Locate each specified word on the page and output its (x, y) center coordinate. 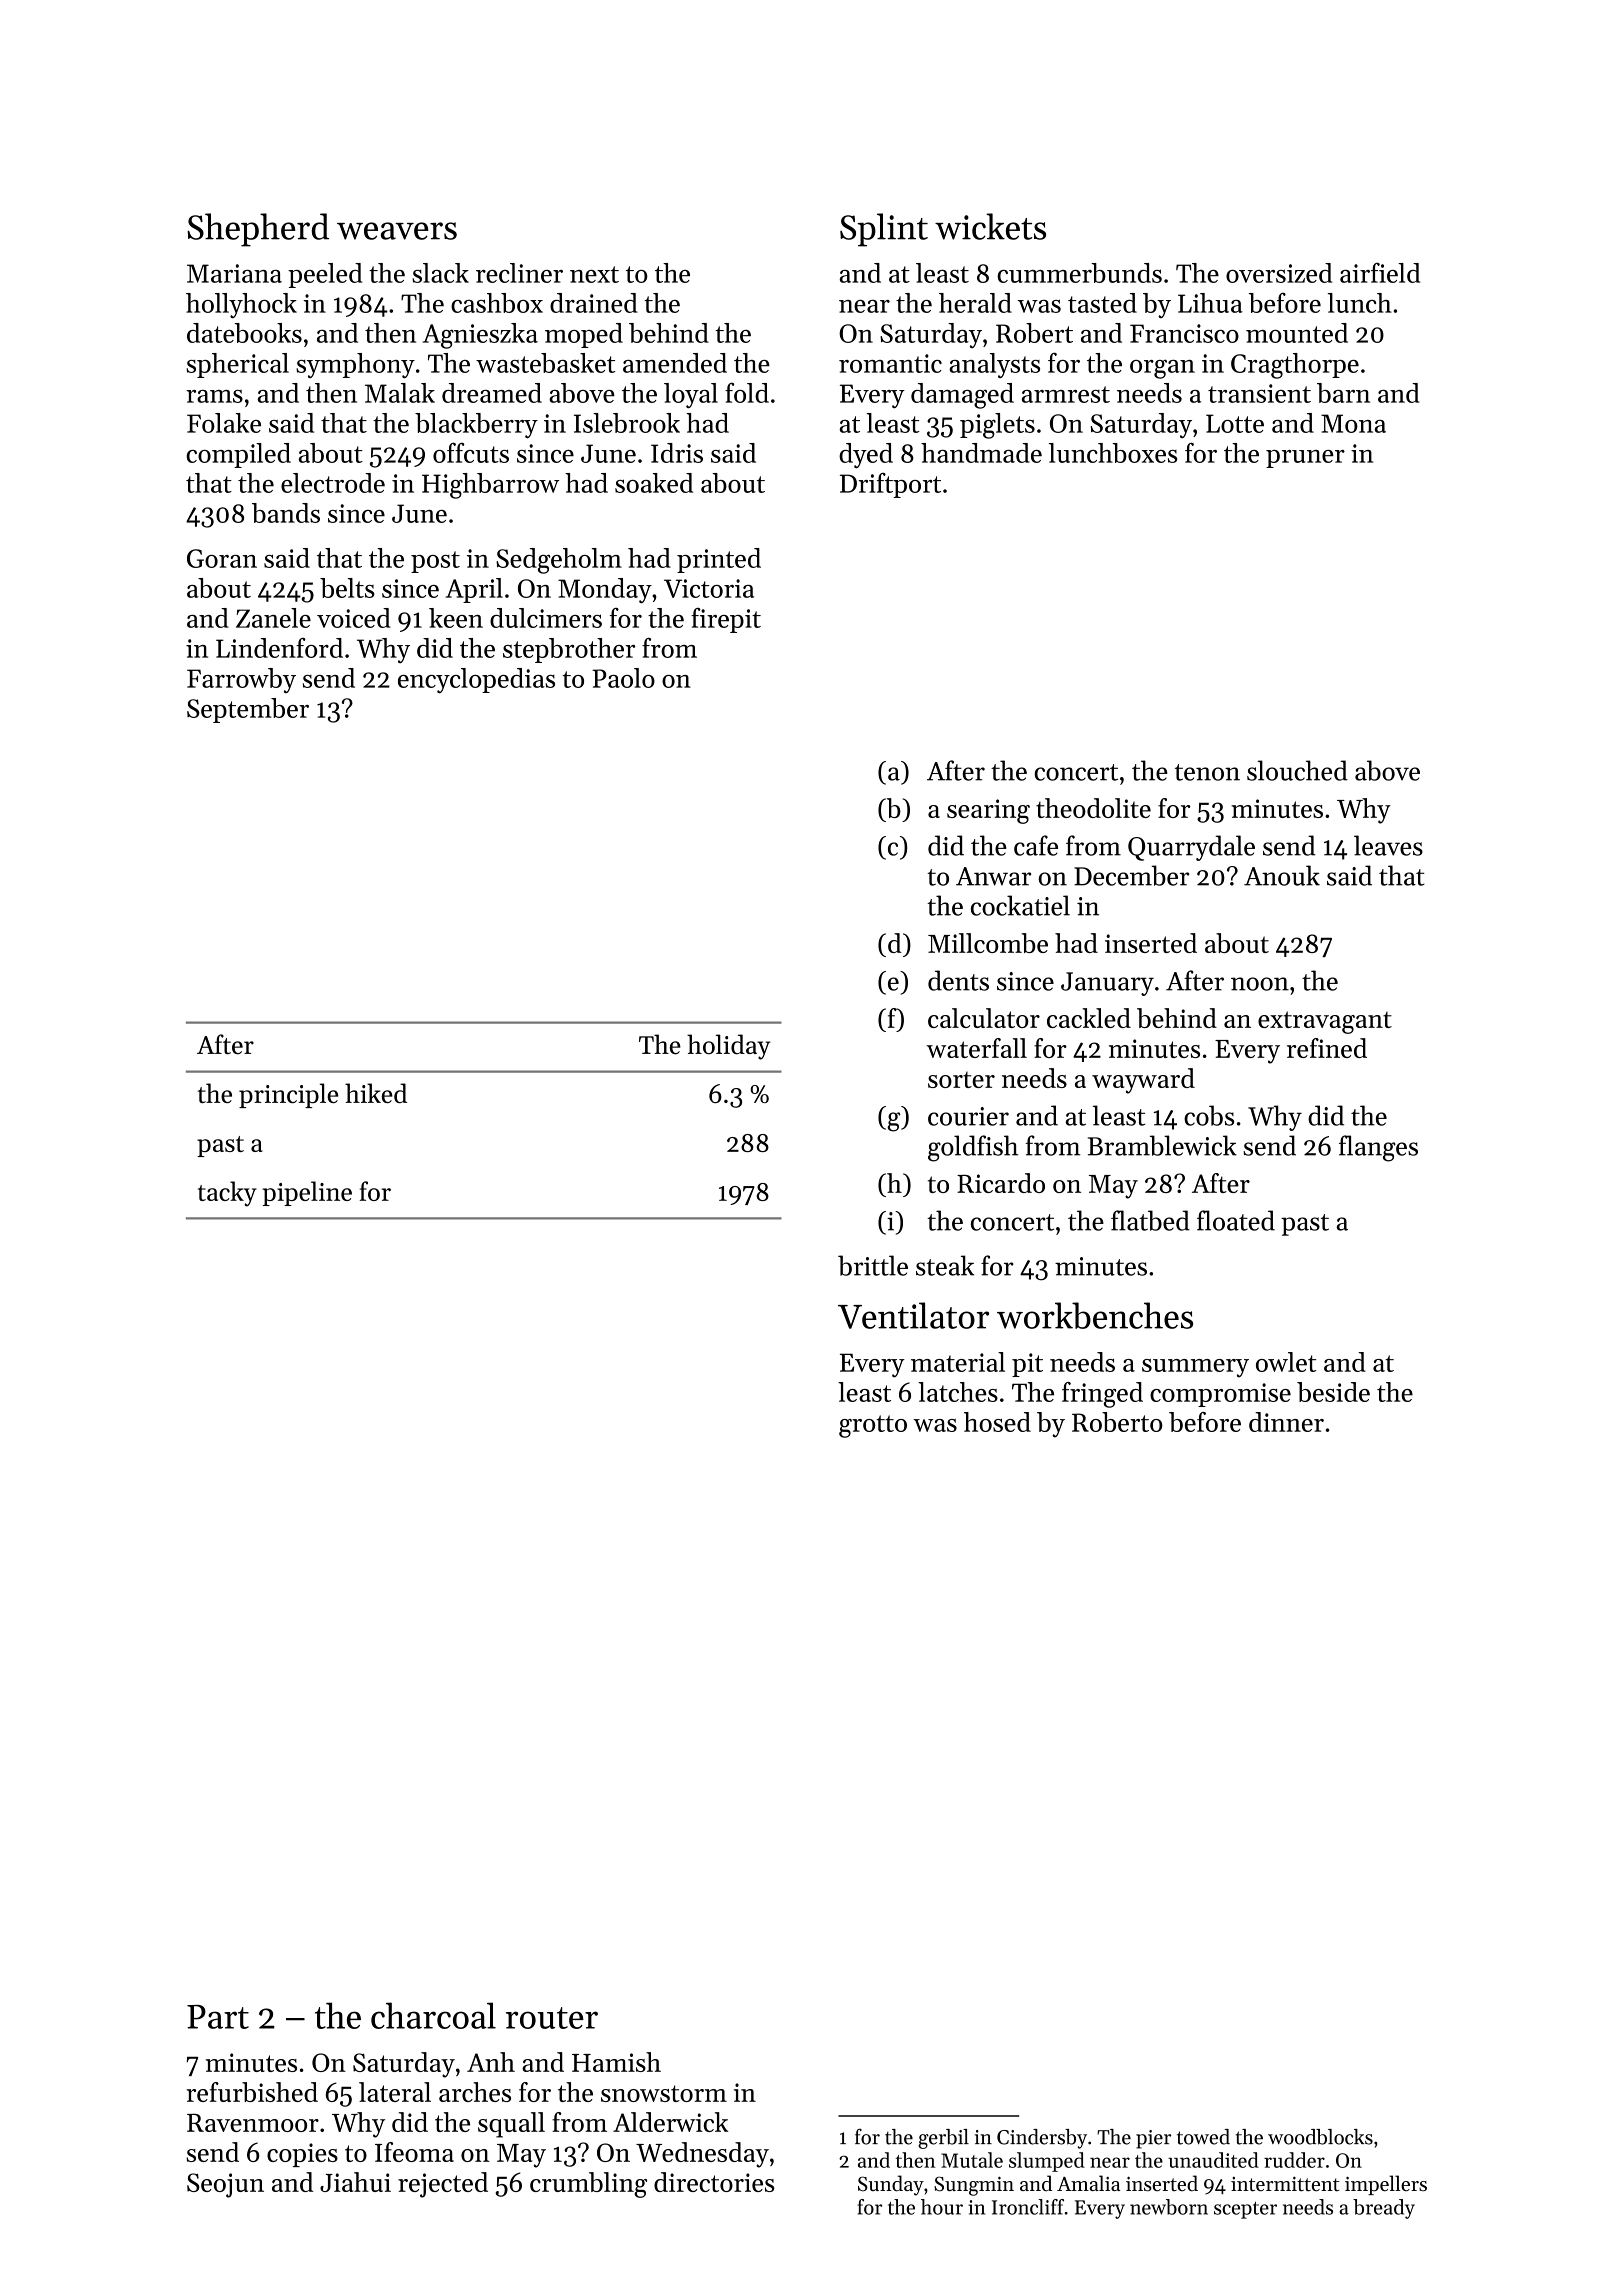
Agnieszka (480, 336)
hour (942, 2207)
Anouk (1282, 875)
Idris (677, 453)
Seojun (225, 2185)
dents (958, 980)
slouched (1297, 770)
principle (288, 1095)
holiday (728, 1047)
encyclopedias (476, 681)
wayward (1143, 1081)
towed (1203, 2137)
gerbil (943, 2139)
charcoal (433, 2015)
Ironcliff (1028, 2207)
